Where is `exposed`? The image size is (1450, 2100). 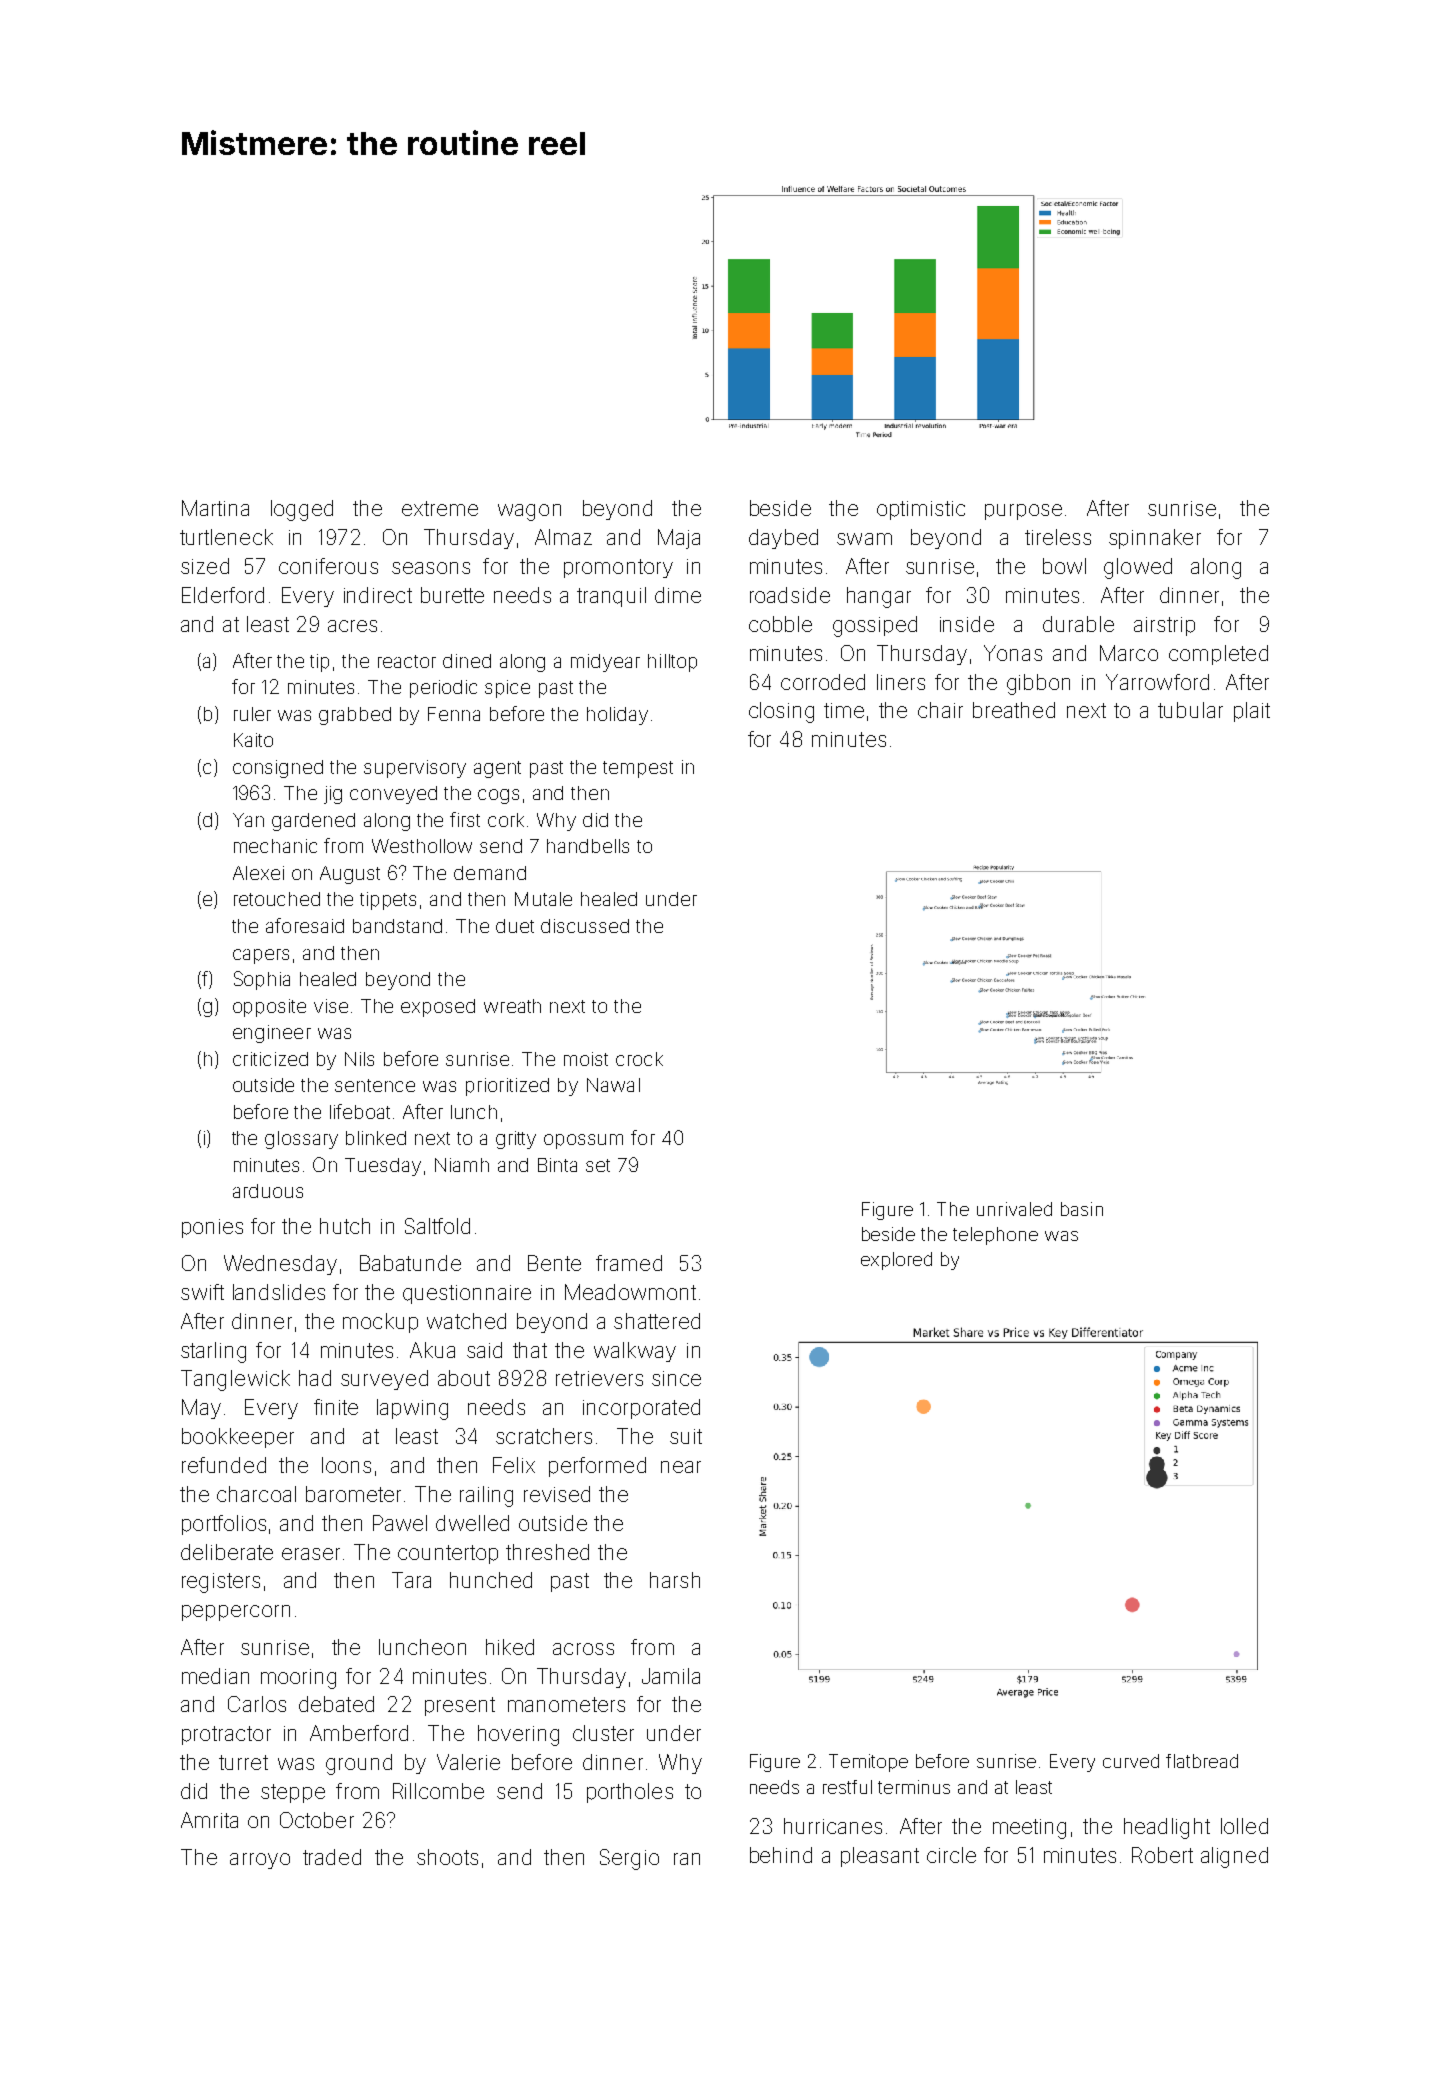 exposed is located at coordinates (438, 1008).
